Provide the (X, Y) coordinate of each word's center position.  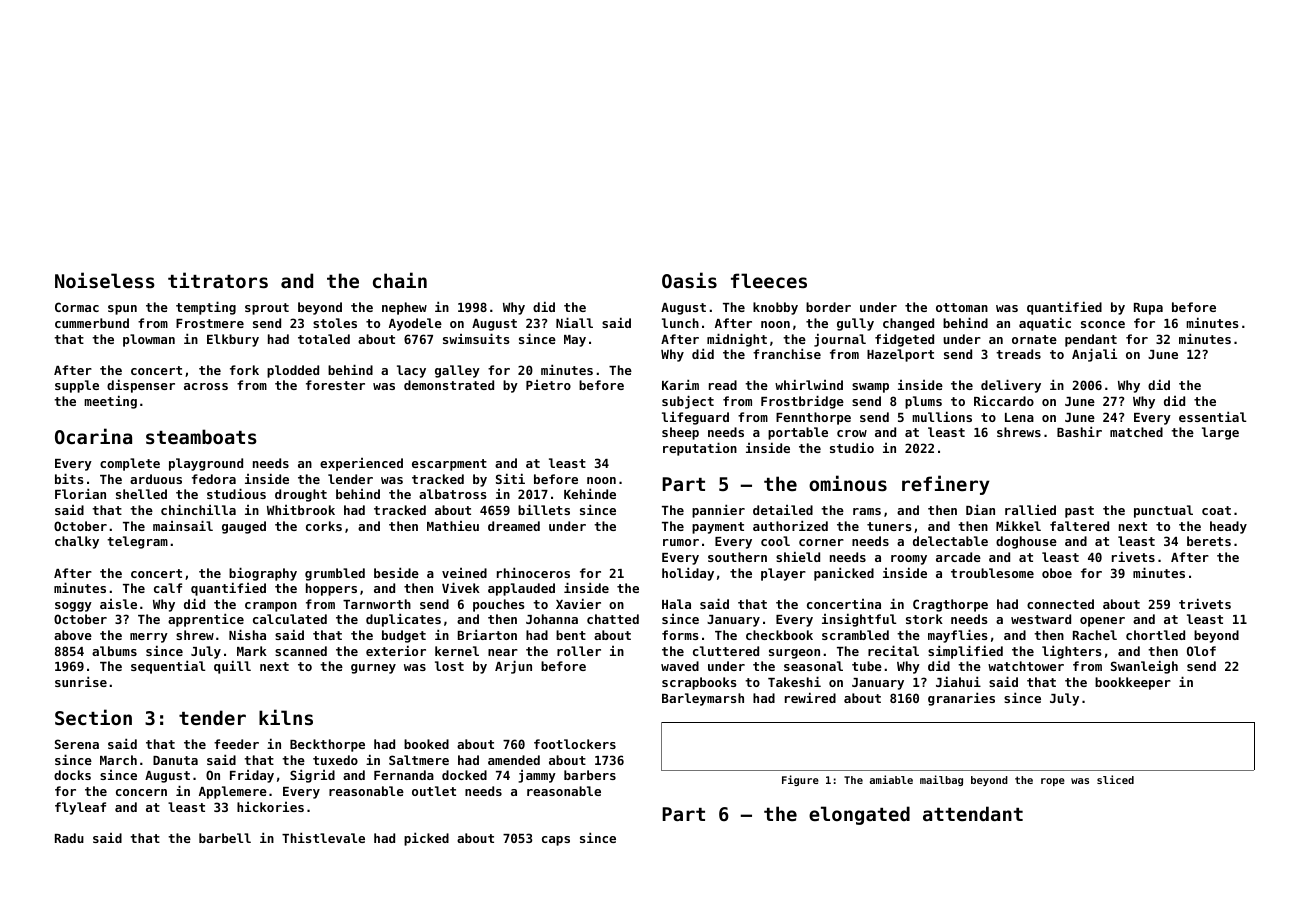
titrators (218, 280)
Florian (80, 493)
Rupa (1148, 309)
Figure (800, 780)
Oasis (689, 280)
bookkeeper (1133, 683)
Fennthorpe (813, 418)
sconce (1103, 324)
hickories (270, 807)
